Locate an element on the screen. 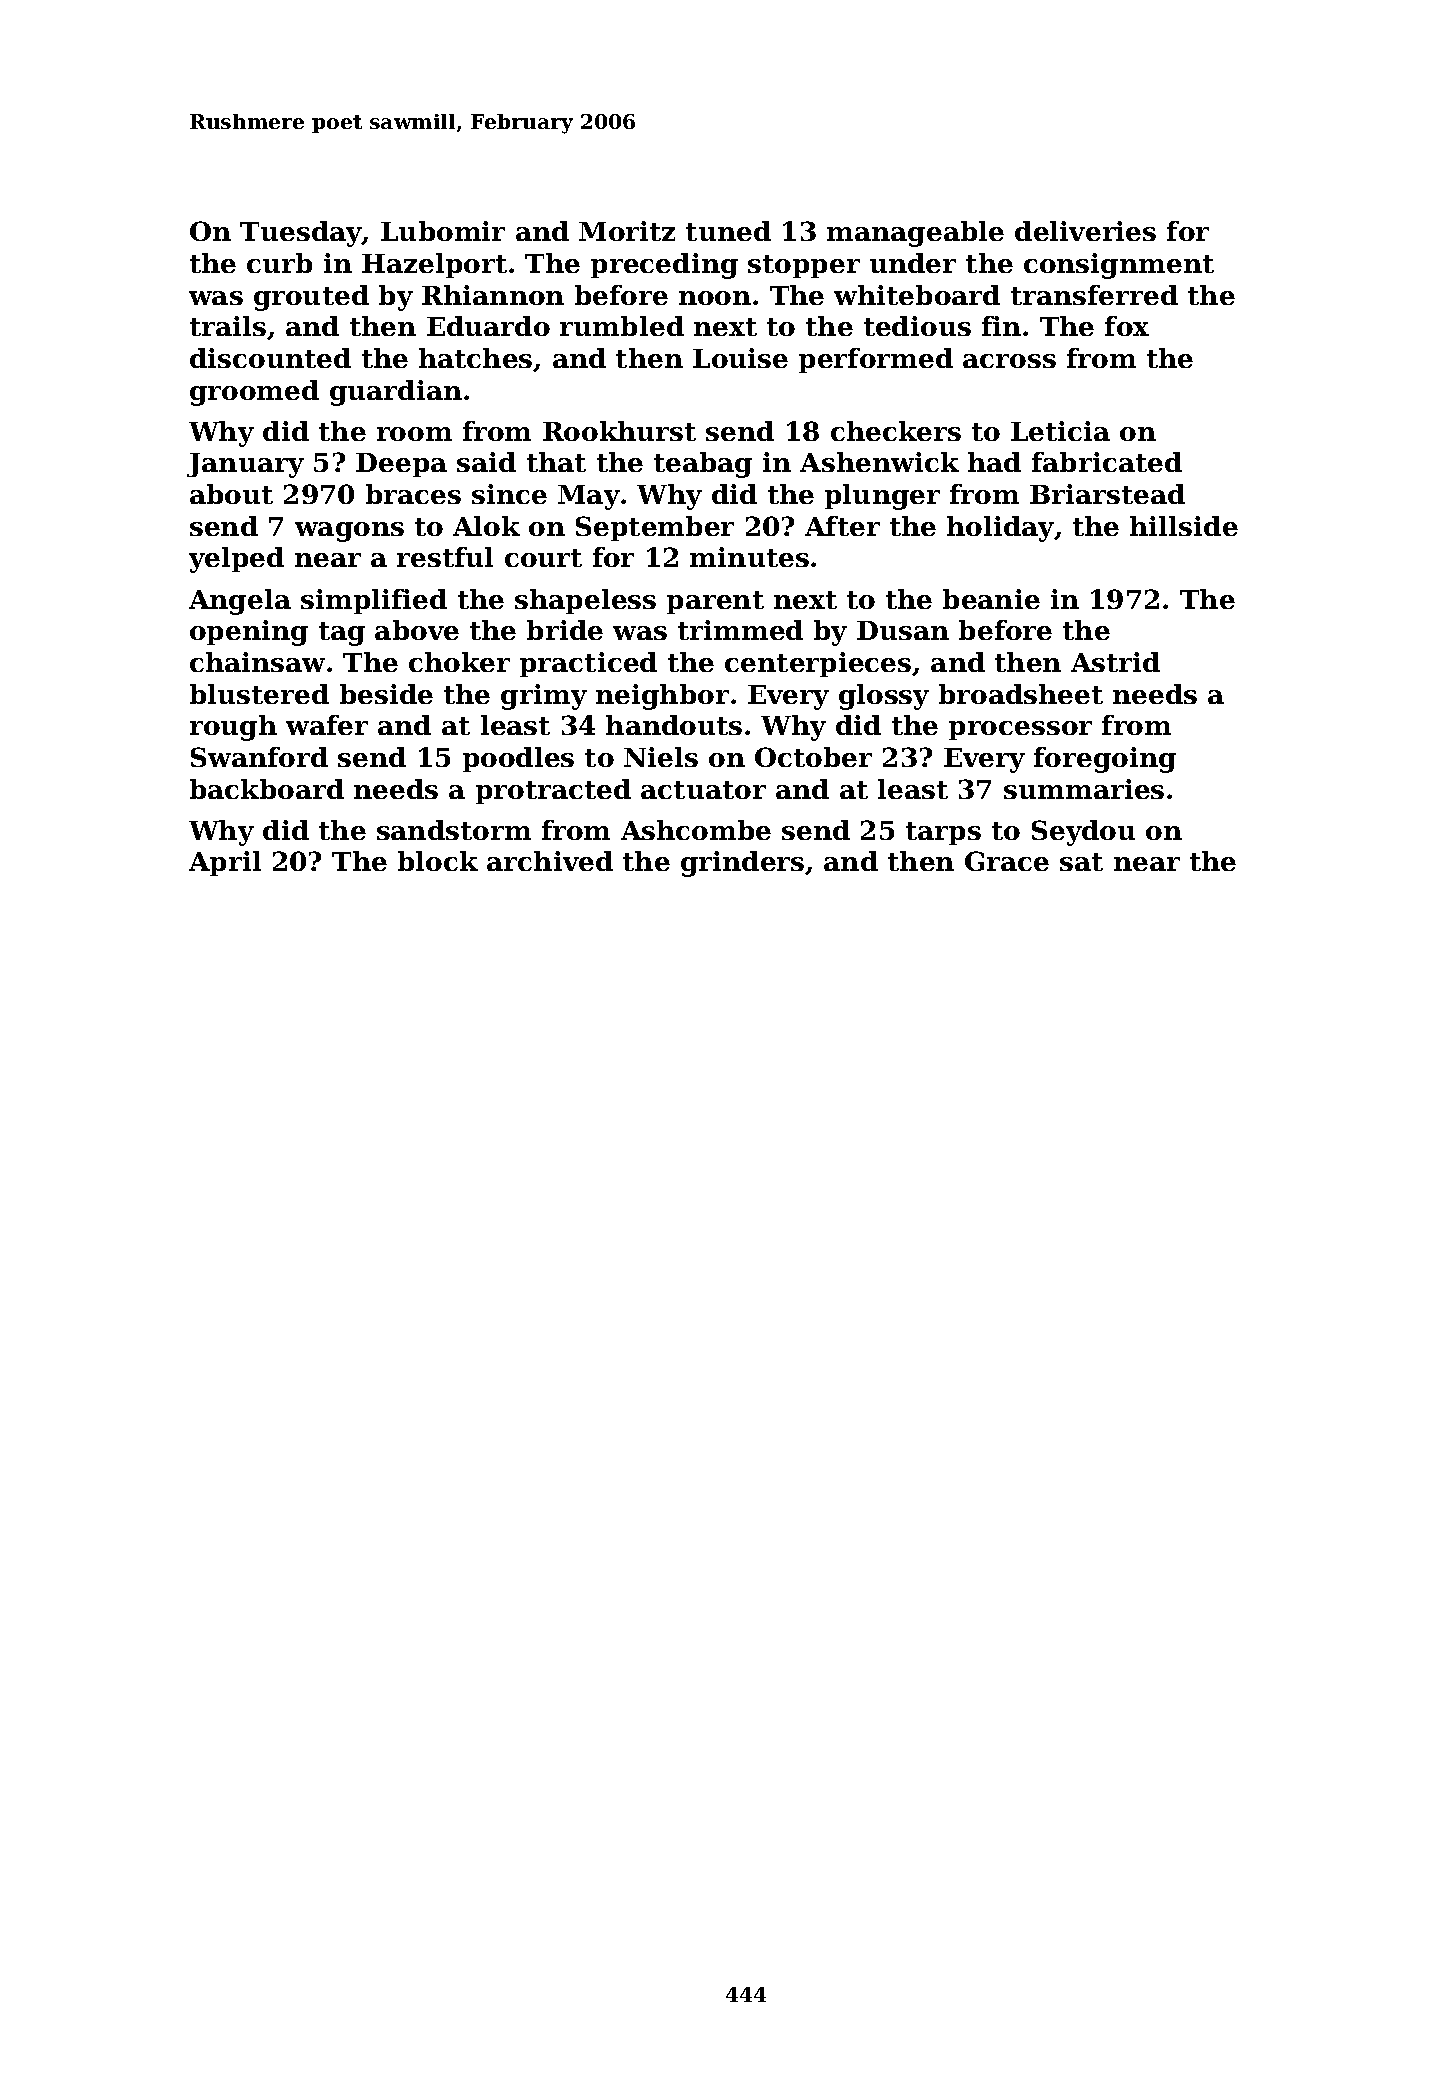 Image resolution: width=1450 pixels, height=2100 pixels. transferred is located at coordinates (1094, 295).
